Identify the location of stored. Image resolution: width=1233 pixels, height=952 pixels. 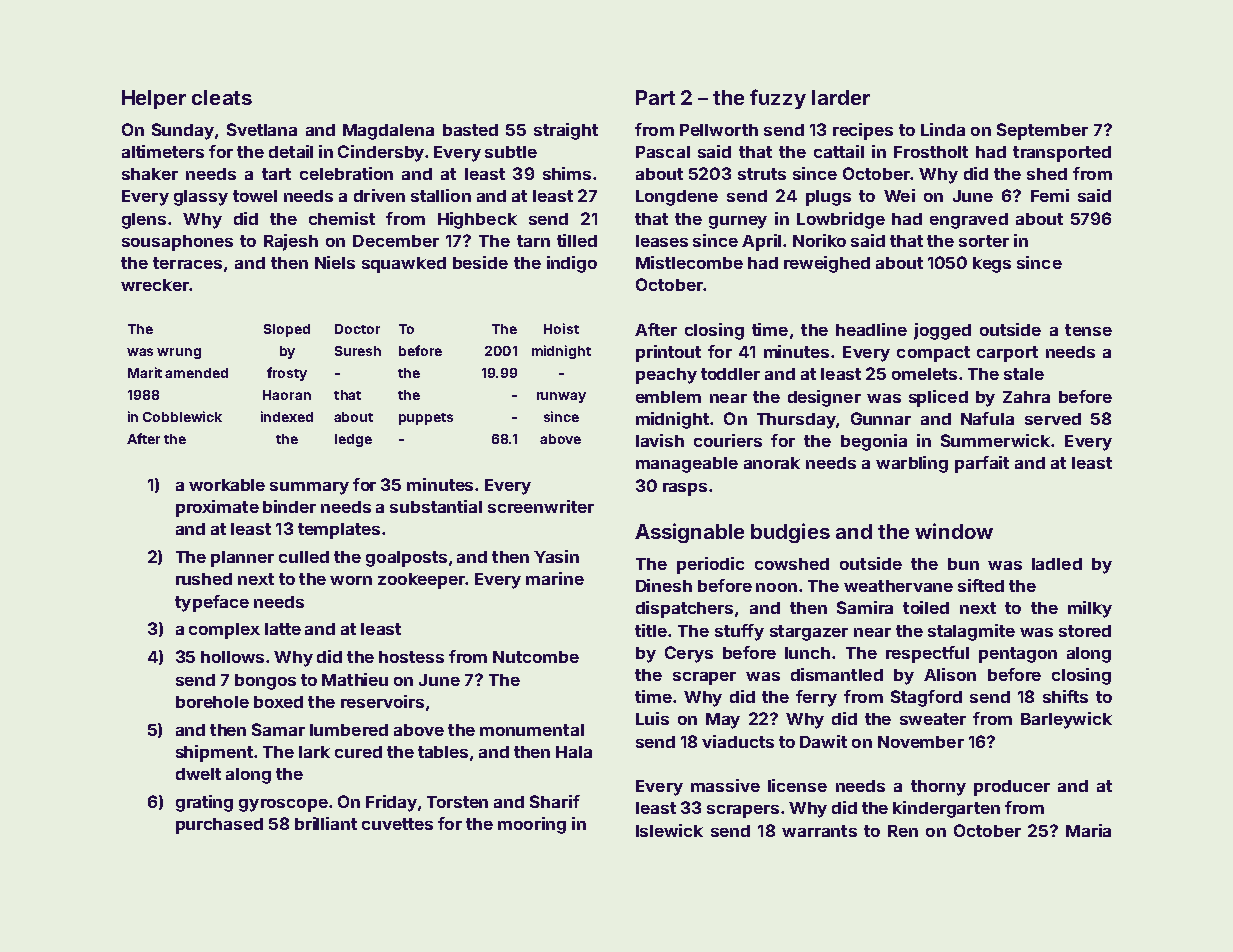
(1085, 631).
